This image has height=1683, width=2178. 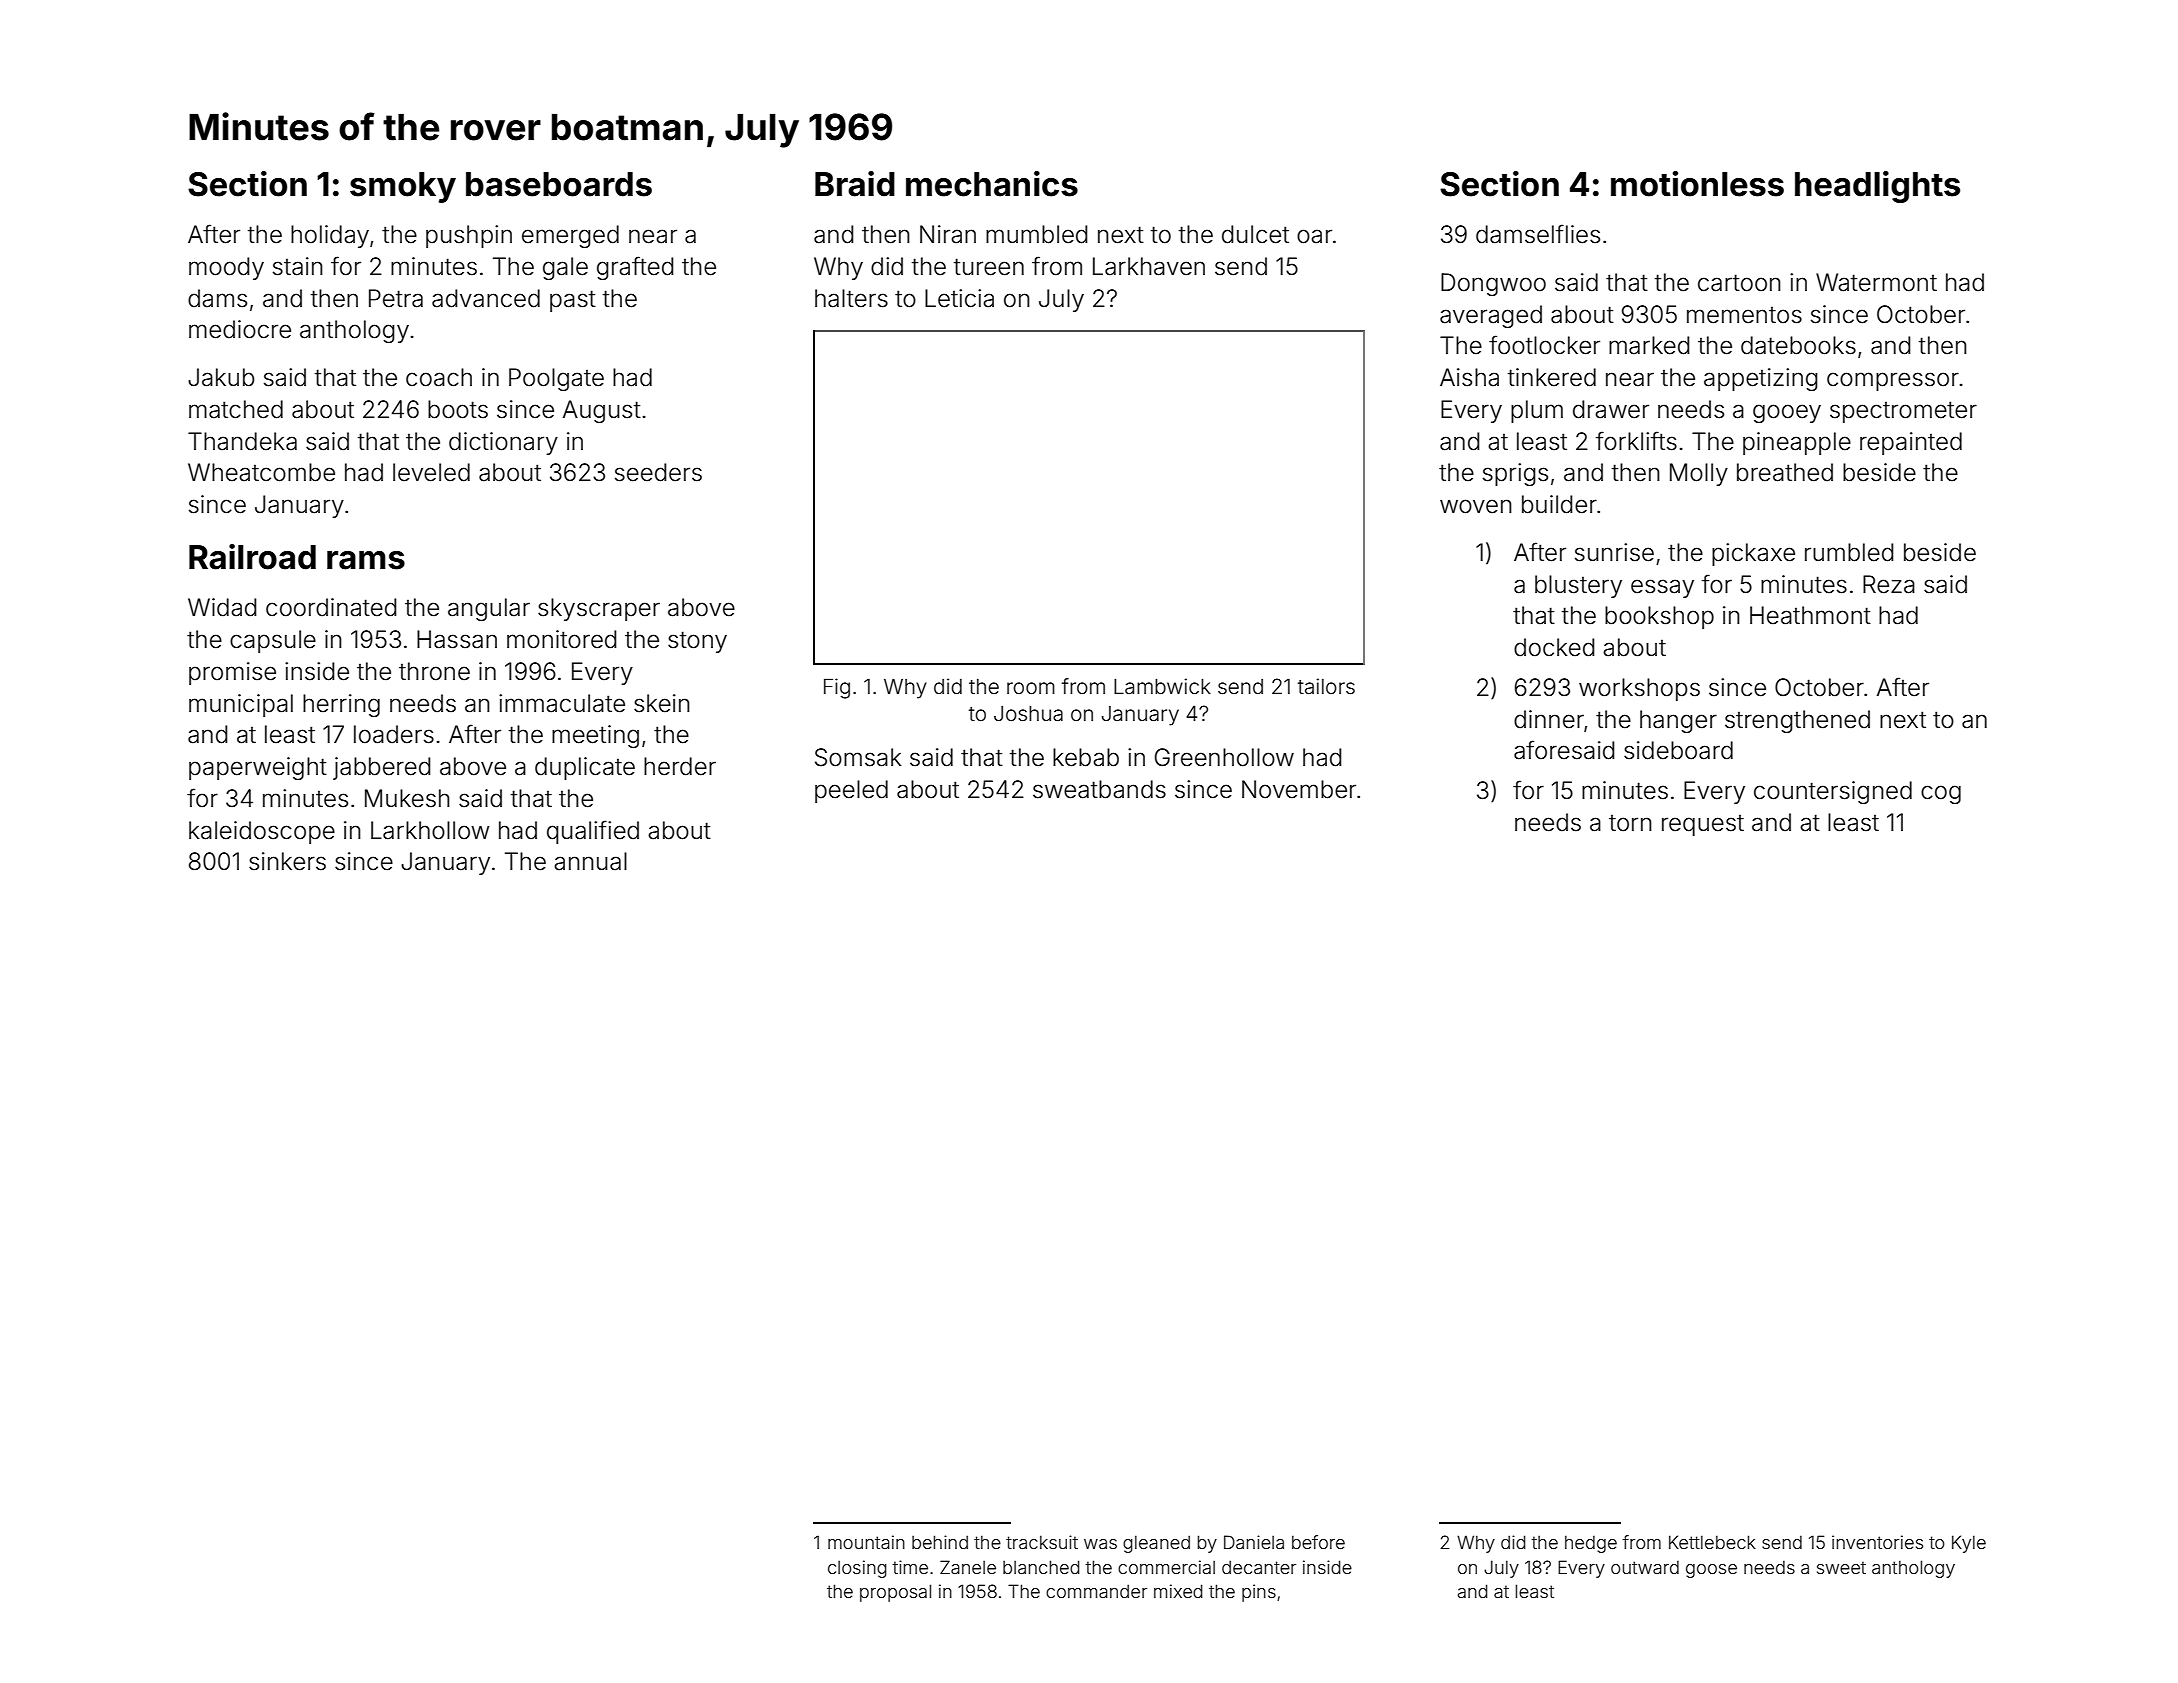 I want to click on sweatbands, so click(x=1099, y=789).
